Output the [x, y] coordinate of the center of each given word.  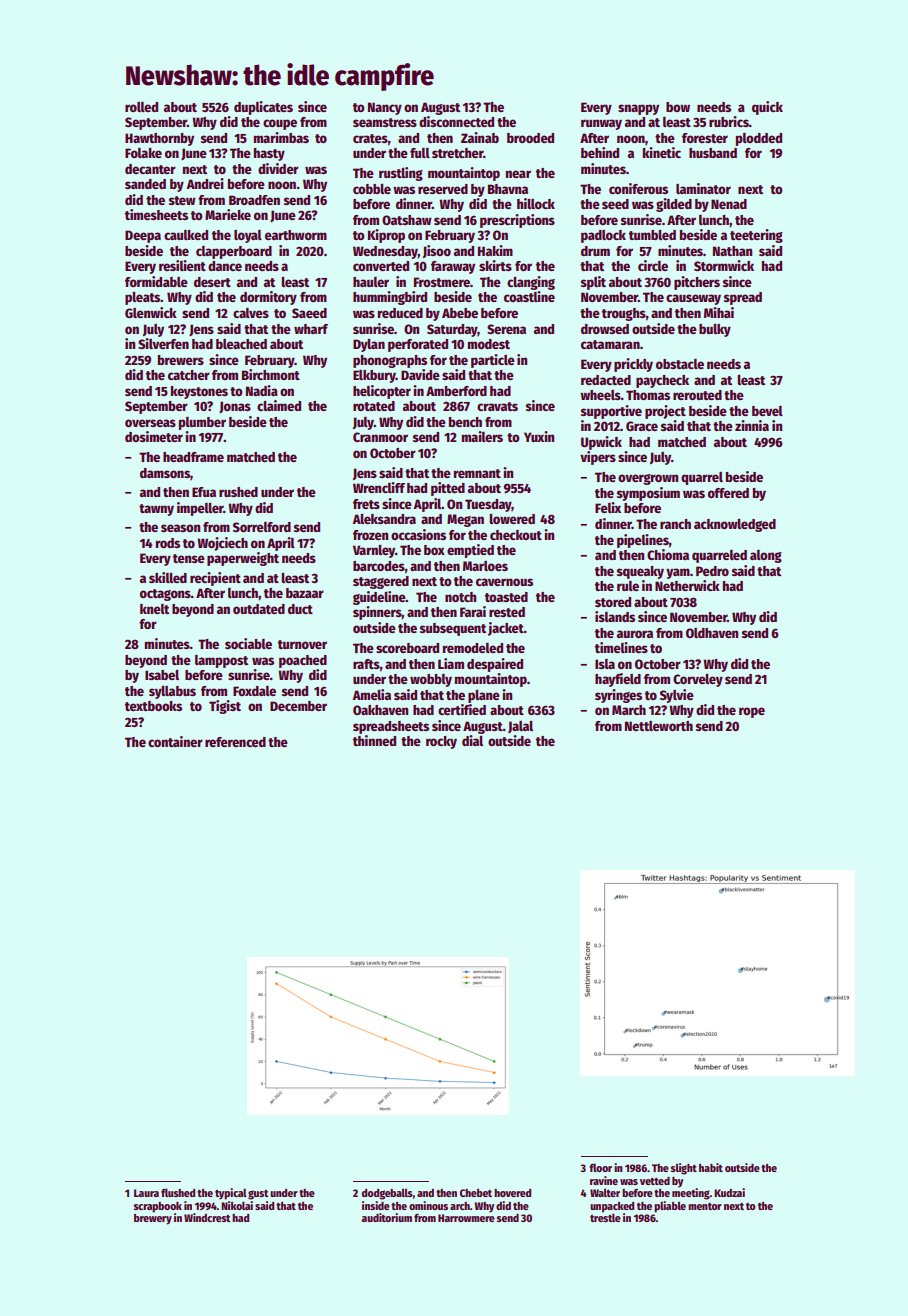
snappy [638, 109]
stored [613, 602]
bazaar [305, 593]
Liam [451, 663]
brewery [153, 1219]
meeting [691, 1194]
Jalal [520, 727]
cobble [372, 189]
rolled [141, 107]
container [175, 741]
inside [376, 1205]
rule [628, 586]
